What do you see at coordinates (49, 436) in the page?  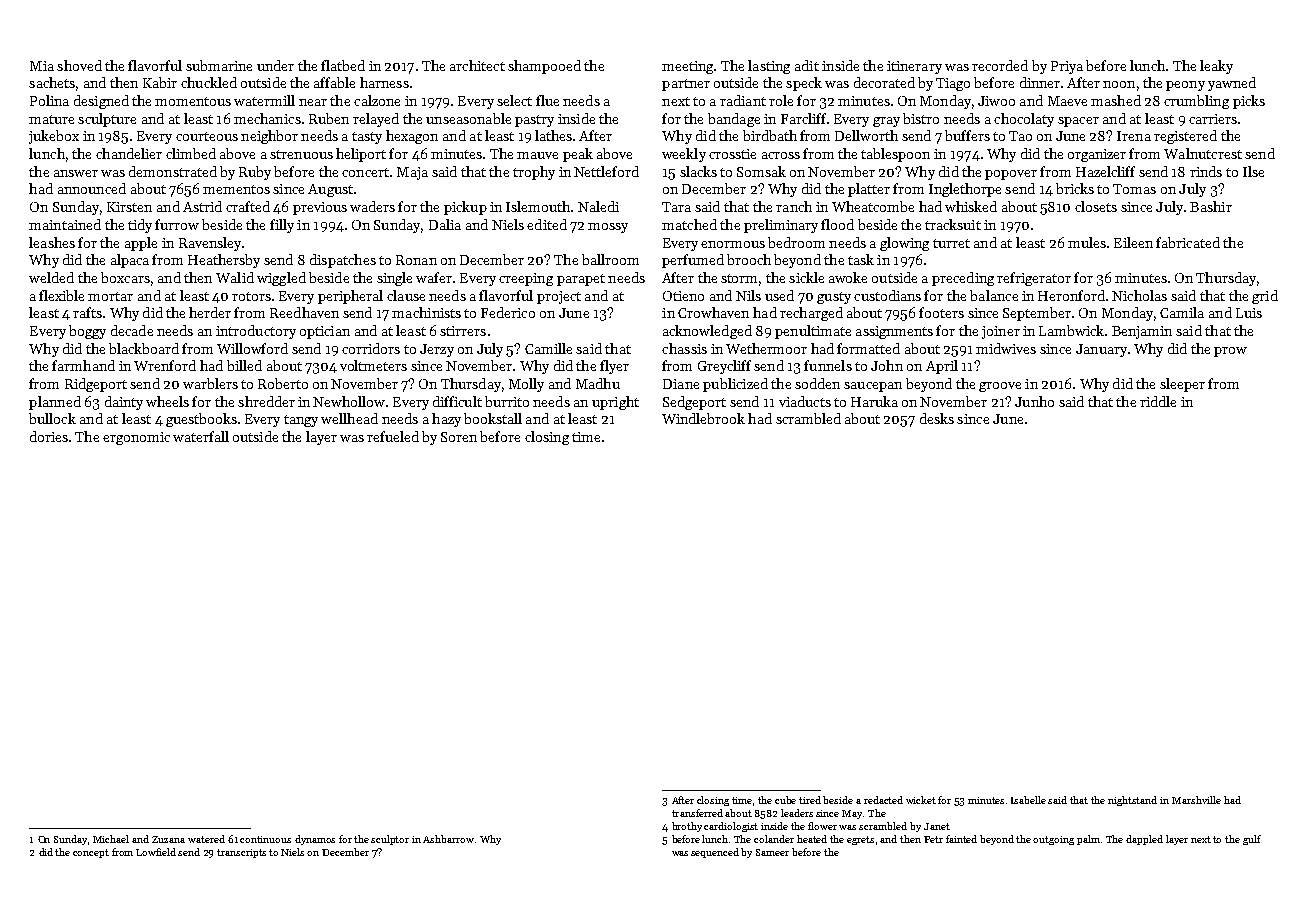 I see `dories` at bounding box center [49, 436].
